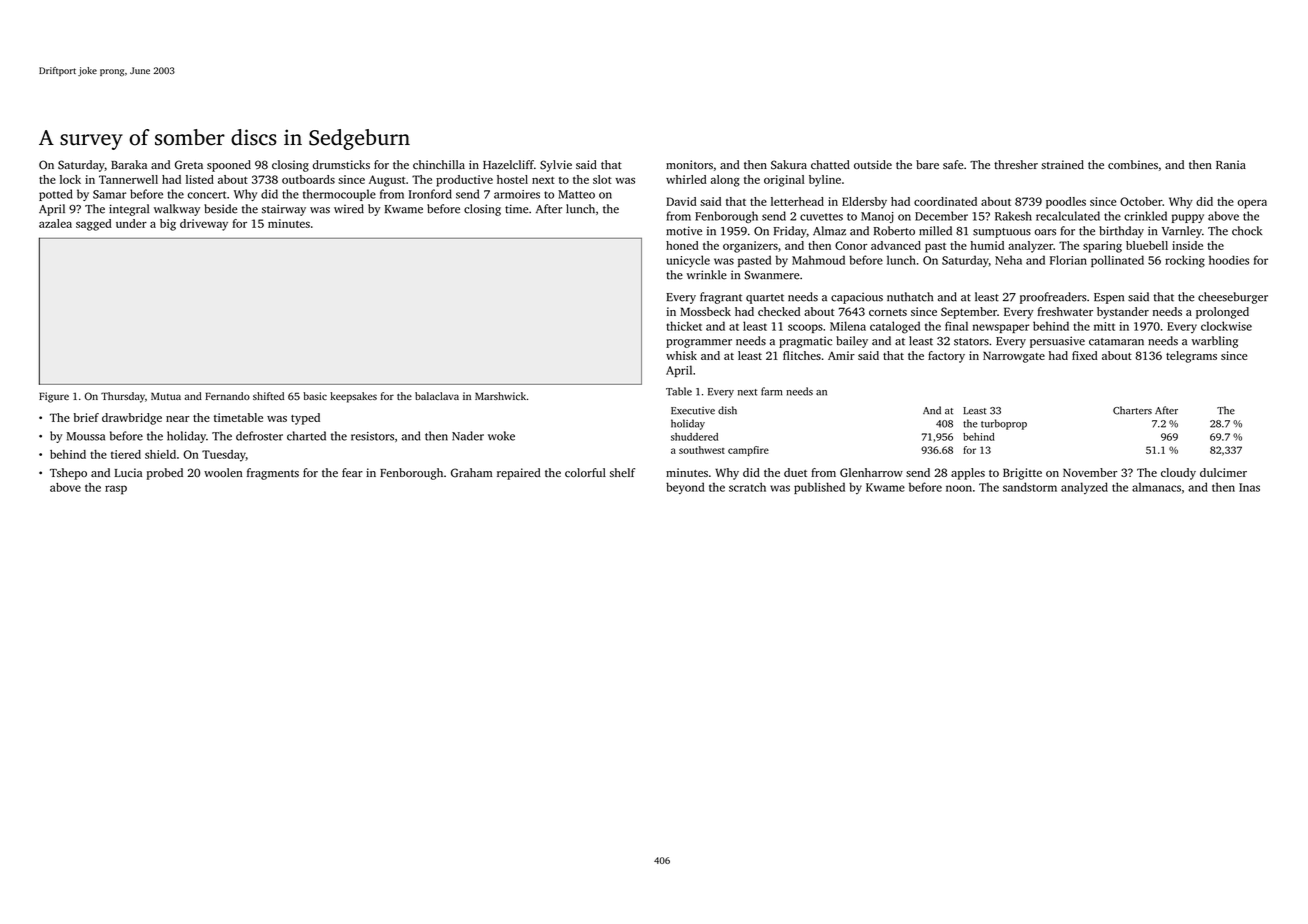 This screenshot has width=1308, height=924. I want to click on combines, so click(1133, 164).
